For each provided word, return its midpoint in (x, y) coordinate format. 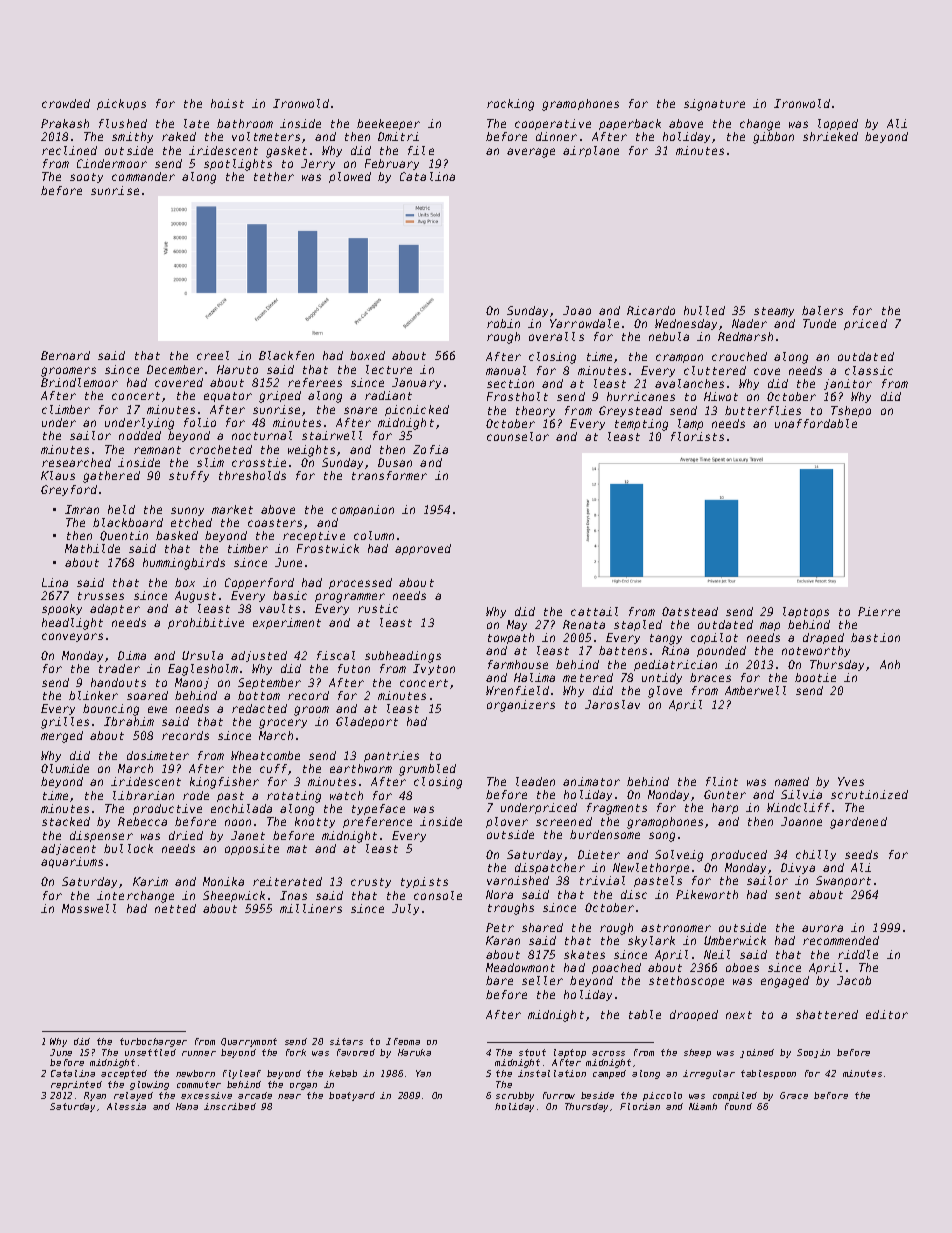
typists (424, 882)
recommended (841, 940)
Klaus (58, 475)
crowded (66, 103)
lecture (389, 369)
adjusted (259, 656)
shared (542, 927)
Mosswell (89, 908)
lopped (838, 124)
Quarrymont (249, 1042)
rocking (510, 105)
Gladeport (367, 722)
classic (869, 370)
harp (725, 808)
